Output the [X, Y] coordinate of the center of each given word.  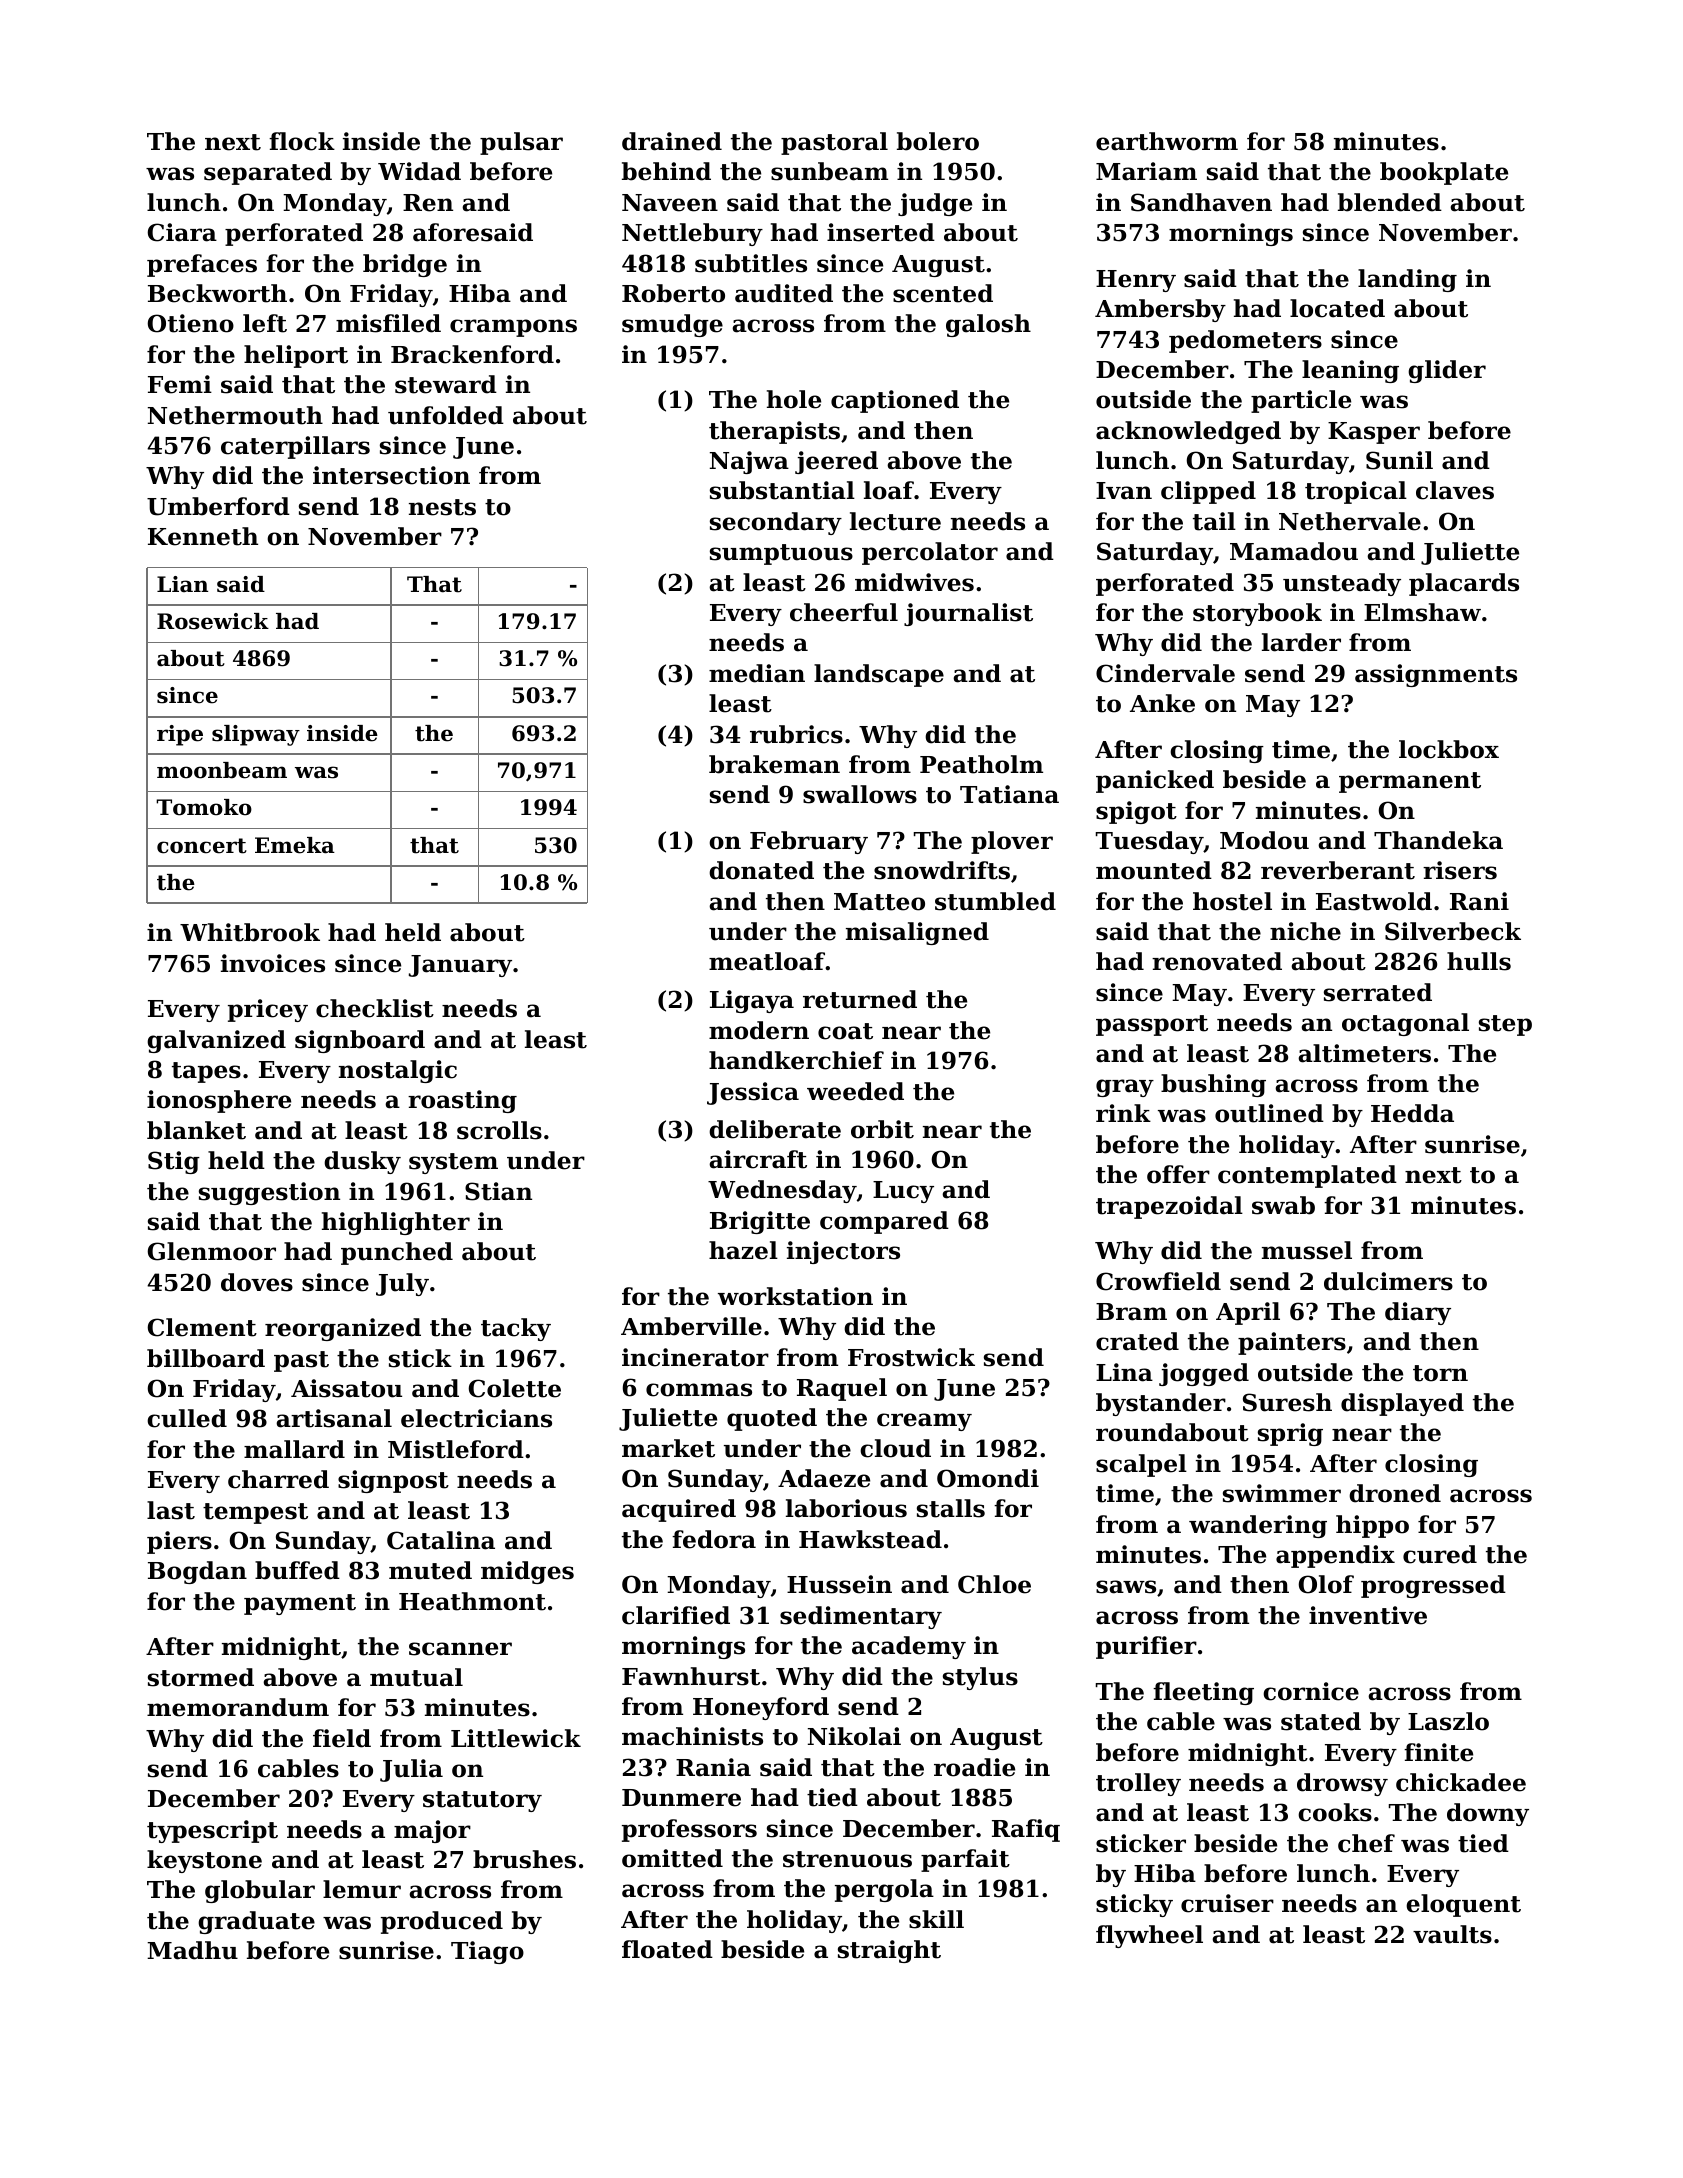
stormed [201, 1677]
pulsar [521, 143]
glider [1447, 371]
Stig [174, 1162]
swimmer [1282, 1493]
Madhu [192, 1950]
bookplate [1444, 173]
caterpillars [295, 447]
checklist [375, 1008]
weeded [855, 1091]
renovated [1217, 961]
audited [784, 293]
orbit [882, 1129]
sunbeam [829, 171]
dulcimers [1388, 1281]
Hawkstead [870, 1539]
